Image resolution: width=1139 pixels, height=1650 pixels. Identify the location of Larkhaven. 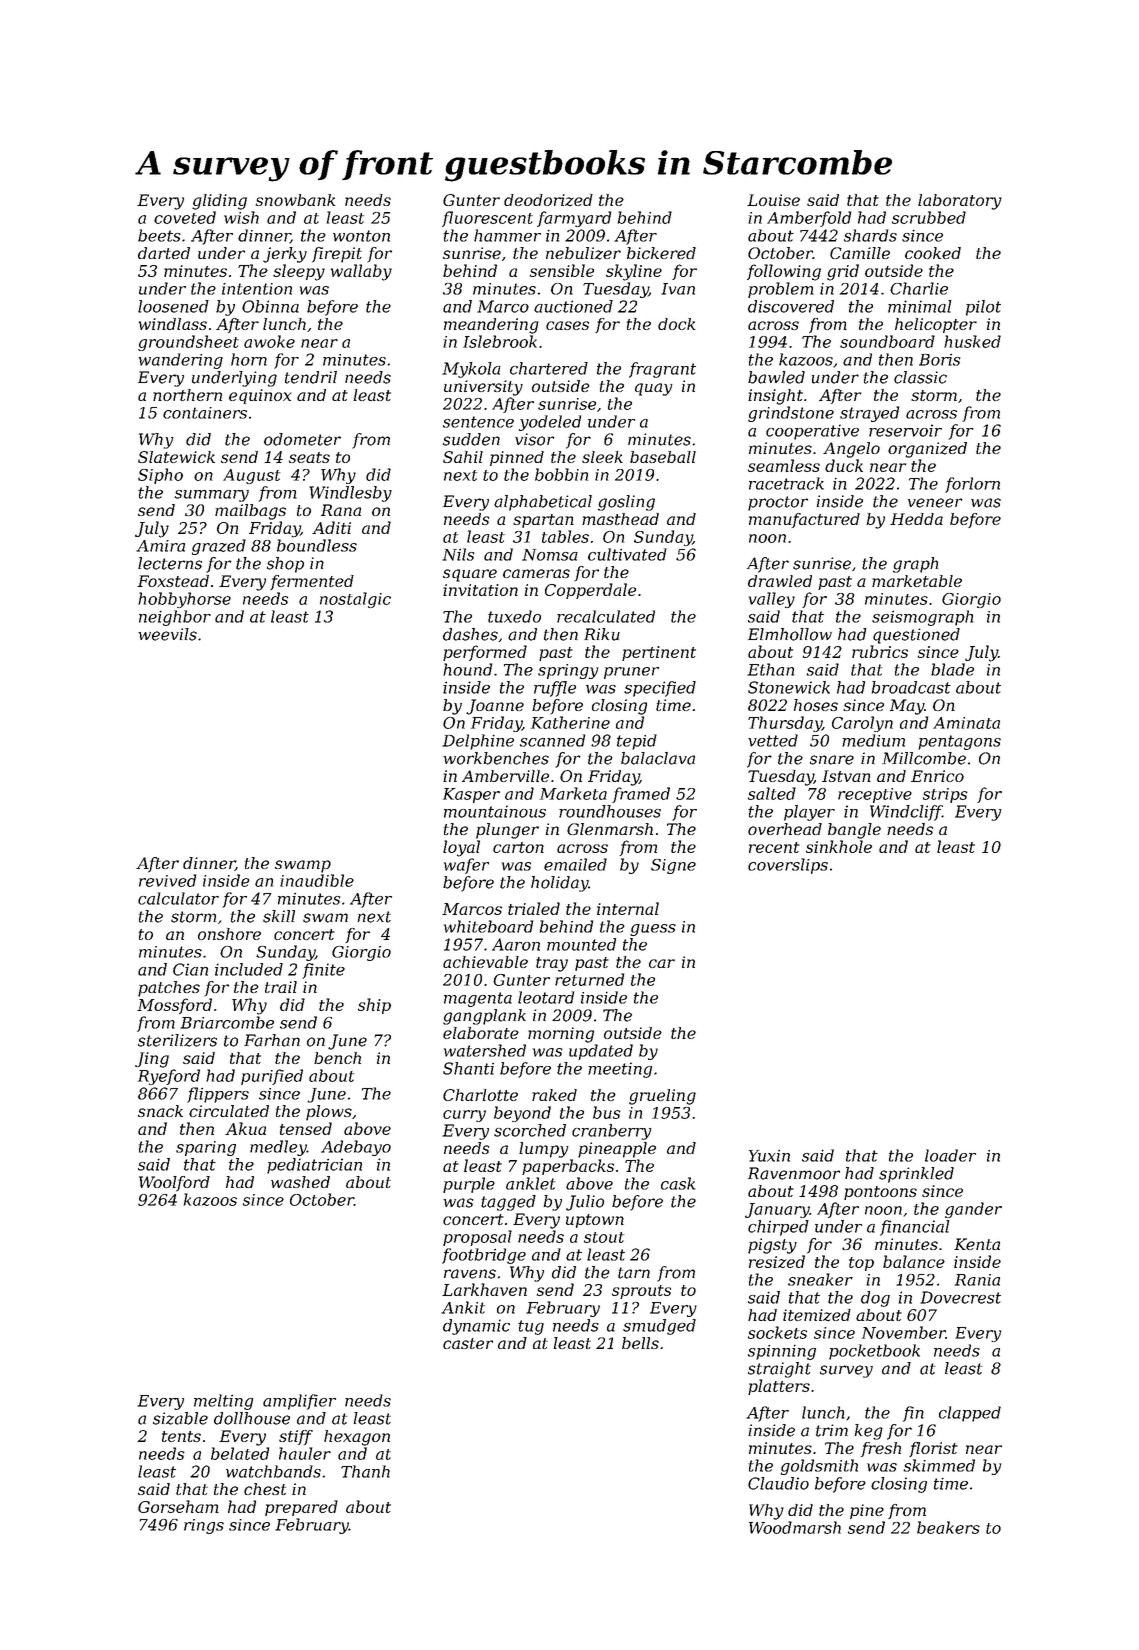
(484, 1289).
